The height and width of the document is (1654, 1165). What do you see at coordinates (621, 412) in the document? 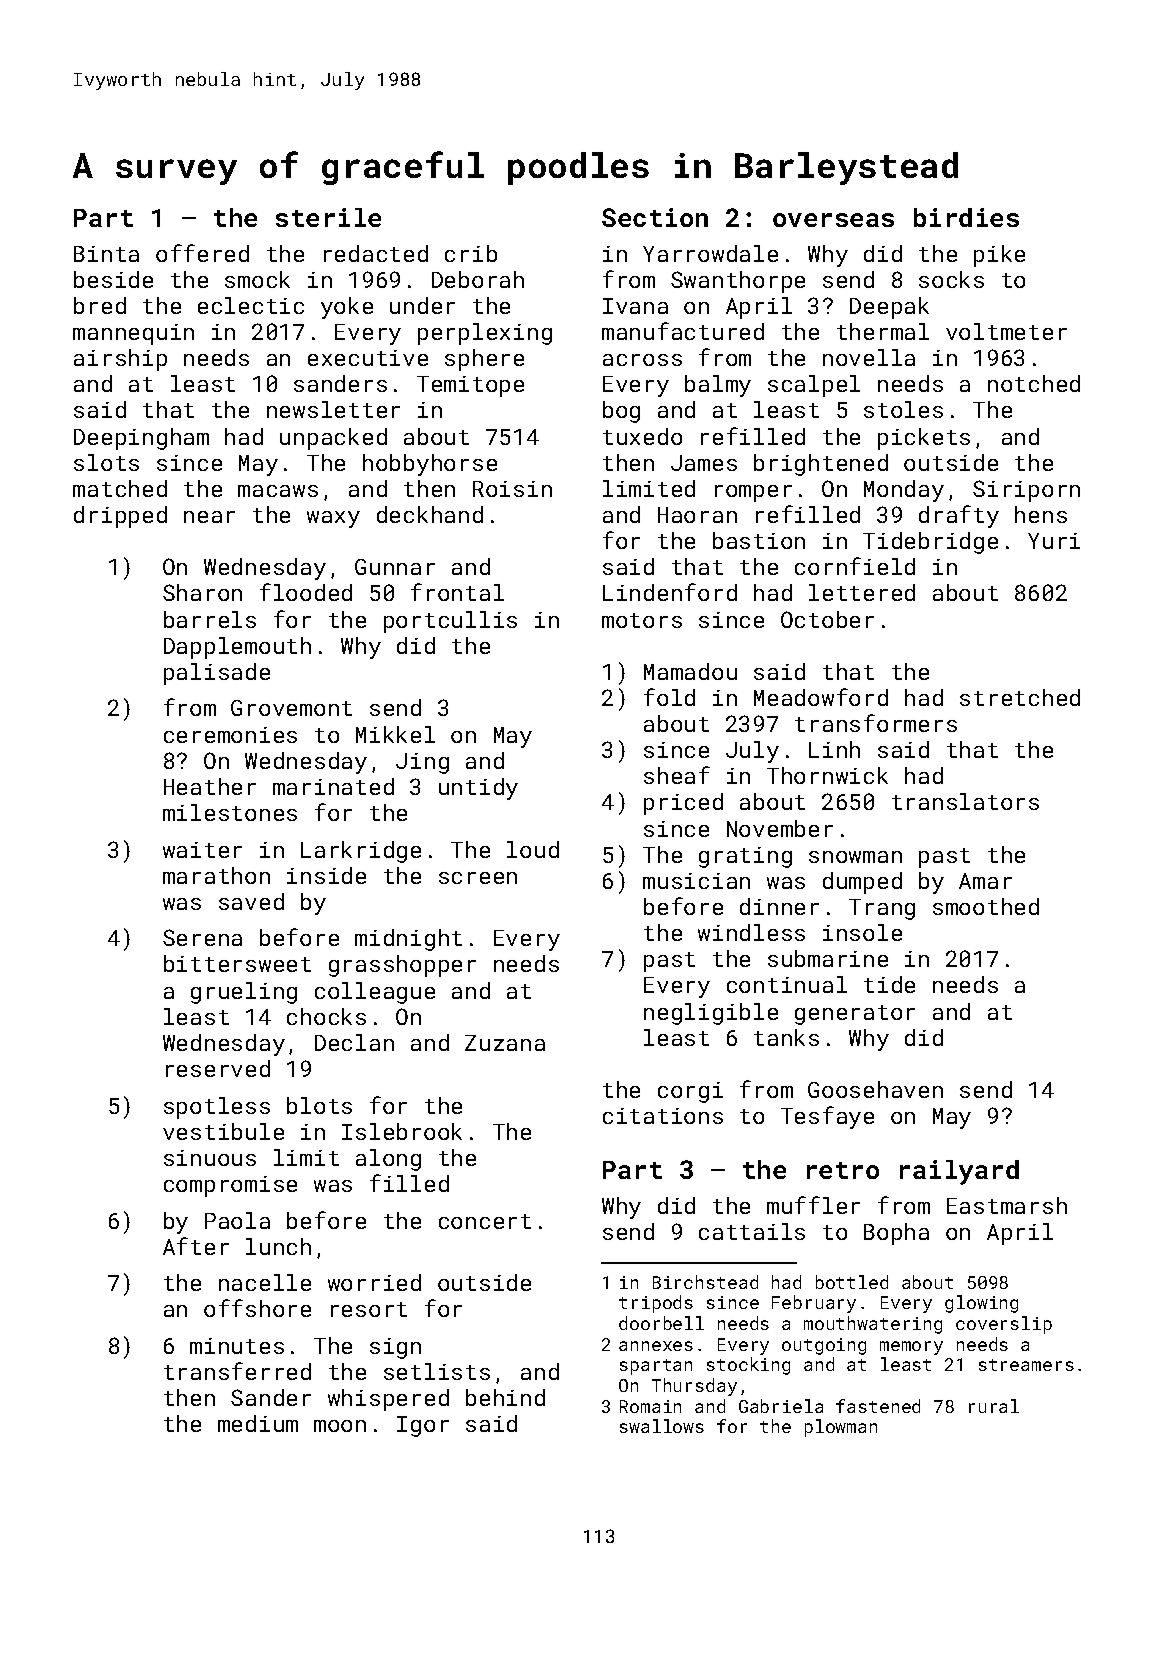
I see `bog` at bounding box center [621, 412].
